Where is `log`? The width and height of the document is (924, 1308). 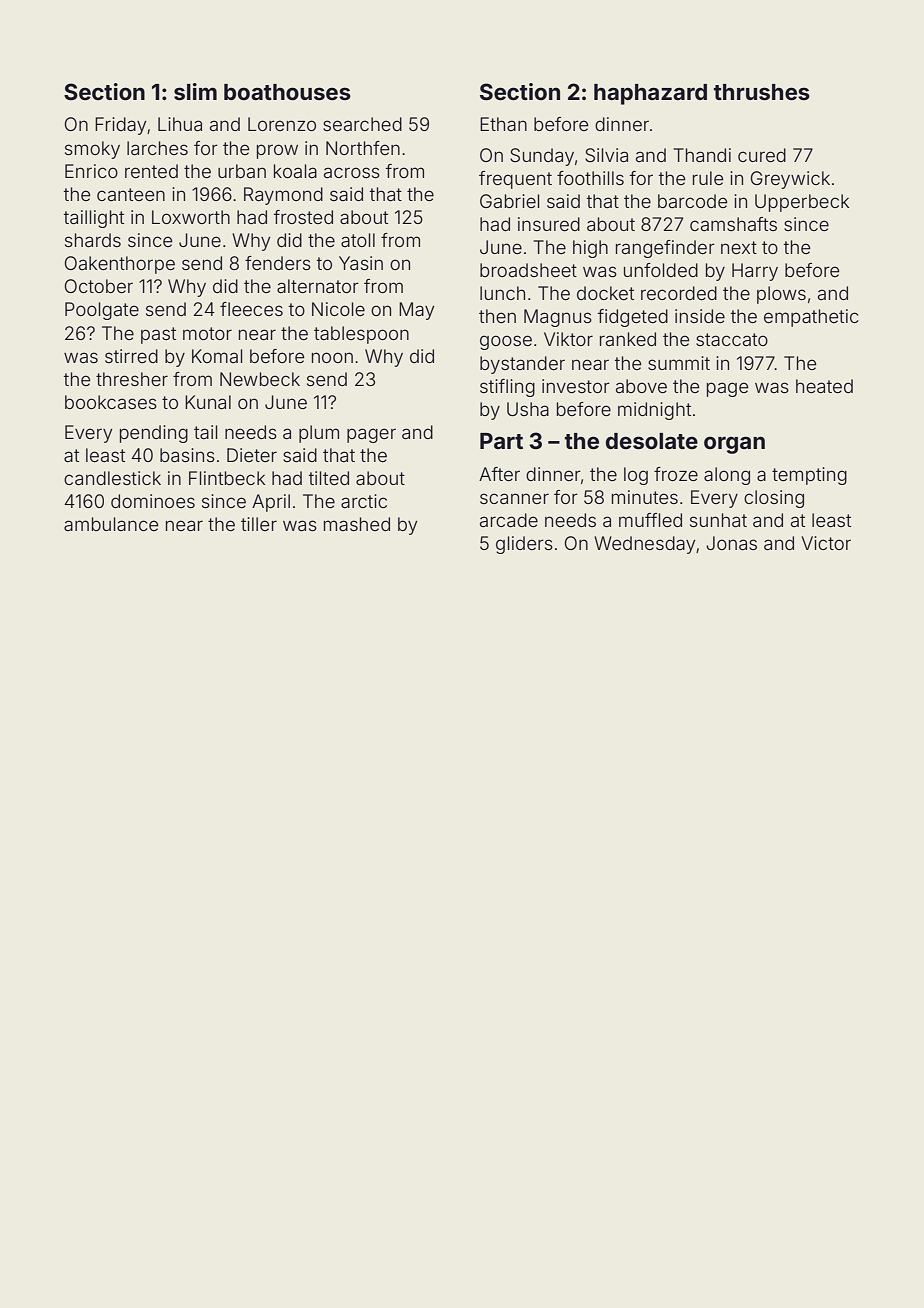 log is located at coordinates (636, 476).
